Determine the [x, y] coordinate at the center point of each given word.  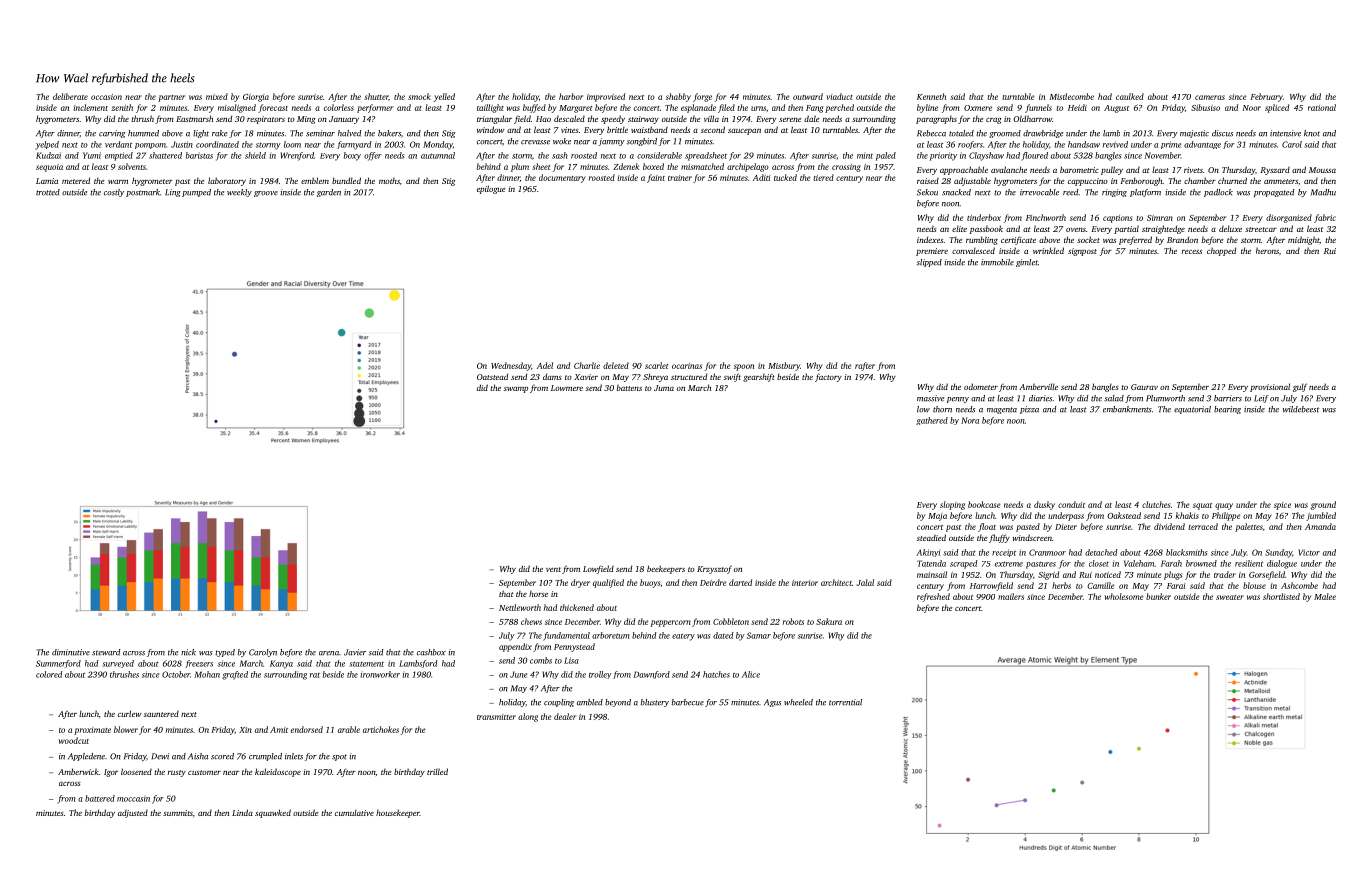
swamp [516, 390]
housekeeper [398, 813]
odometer [981, 386]
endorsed [307, 729]
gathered [932, 421]
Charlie [587, 365]
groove [266, 194]
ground [1323, 505]
